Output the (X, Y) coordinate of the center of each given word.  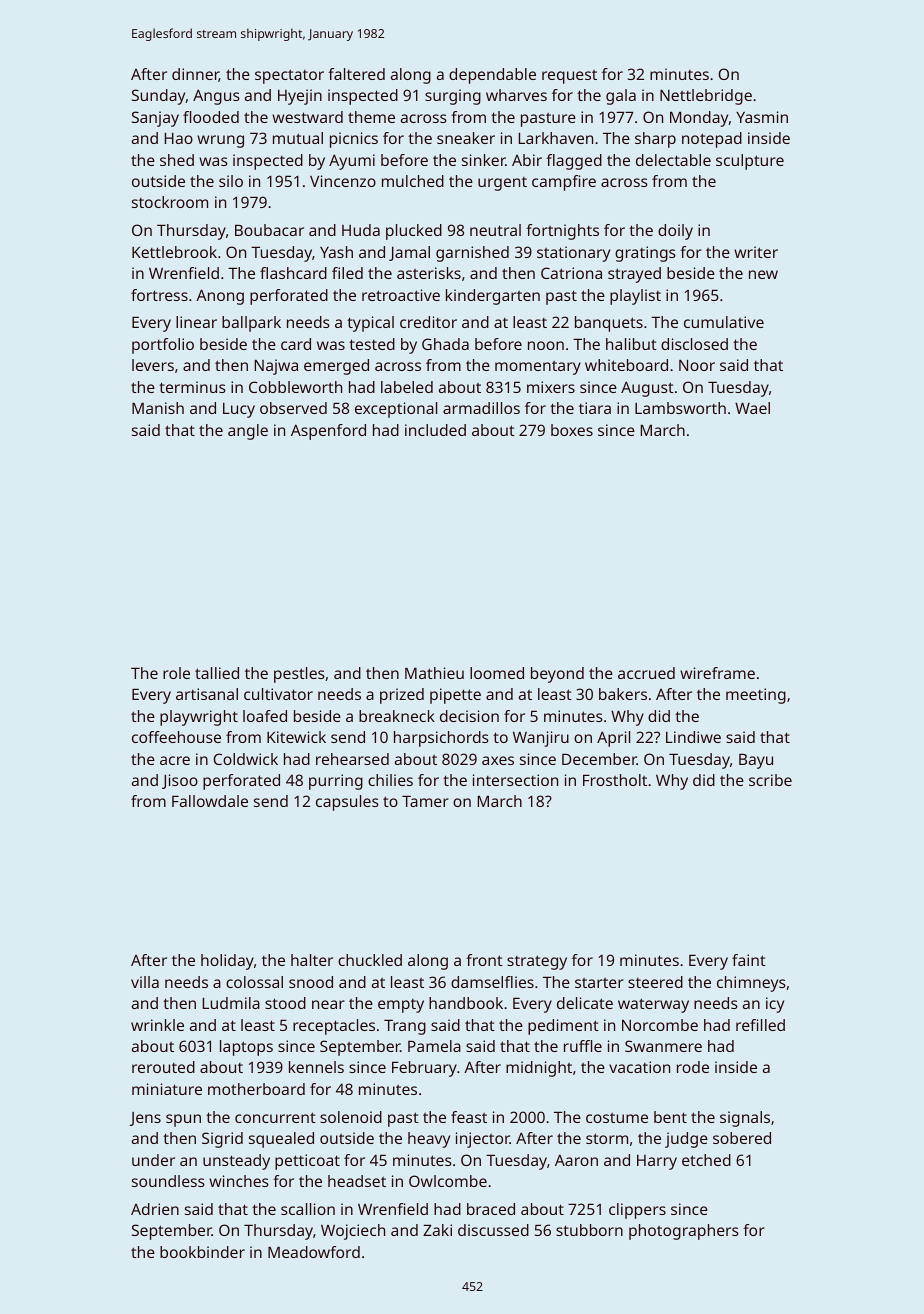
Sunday (158, 97)
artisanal (207, 694)
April (613, 739)
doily (675, 232)
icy (775, 1005)
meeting (756, 696)
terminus (192, 387)
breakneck (397, 716)
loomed (497, 673)
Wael (752, 408)
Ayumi (352, 162)
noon (546, 345)
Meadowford (314, 1252)
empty (401, 1006)
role (176, 673)
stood (285, 1003)
